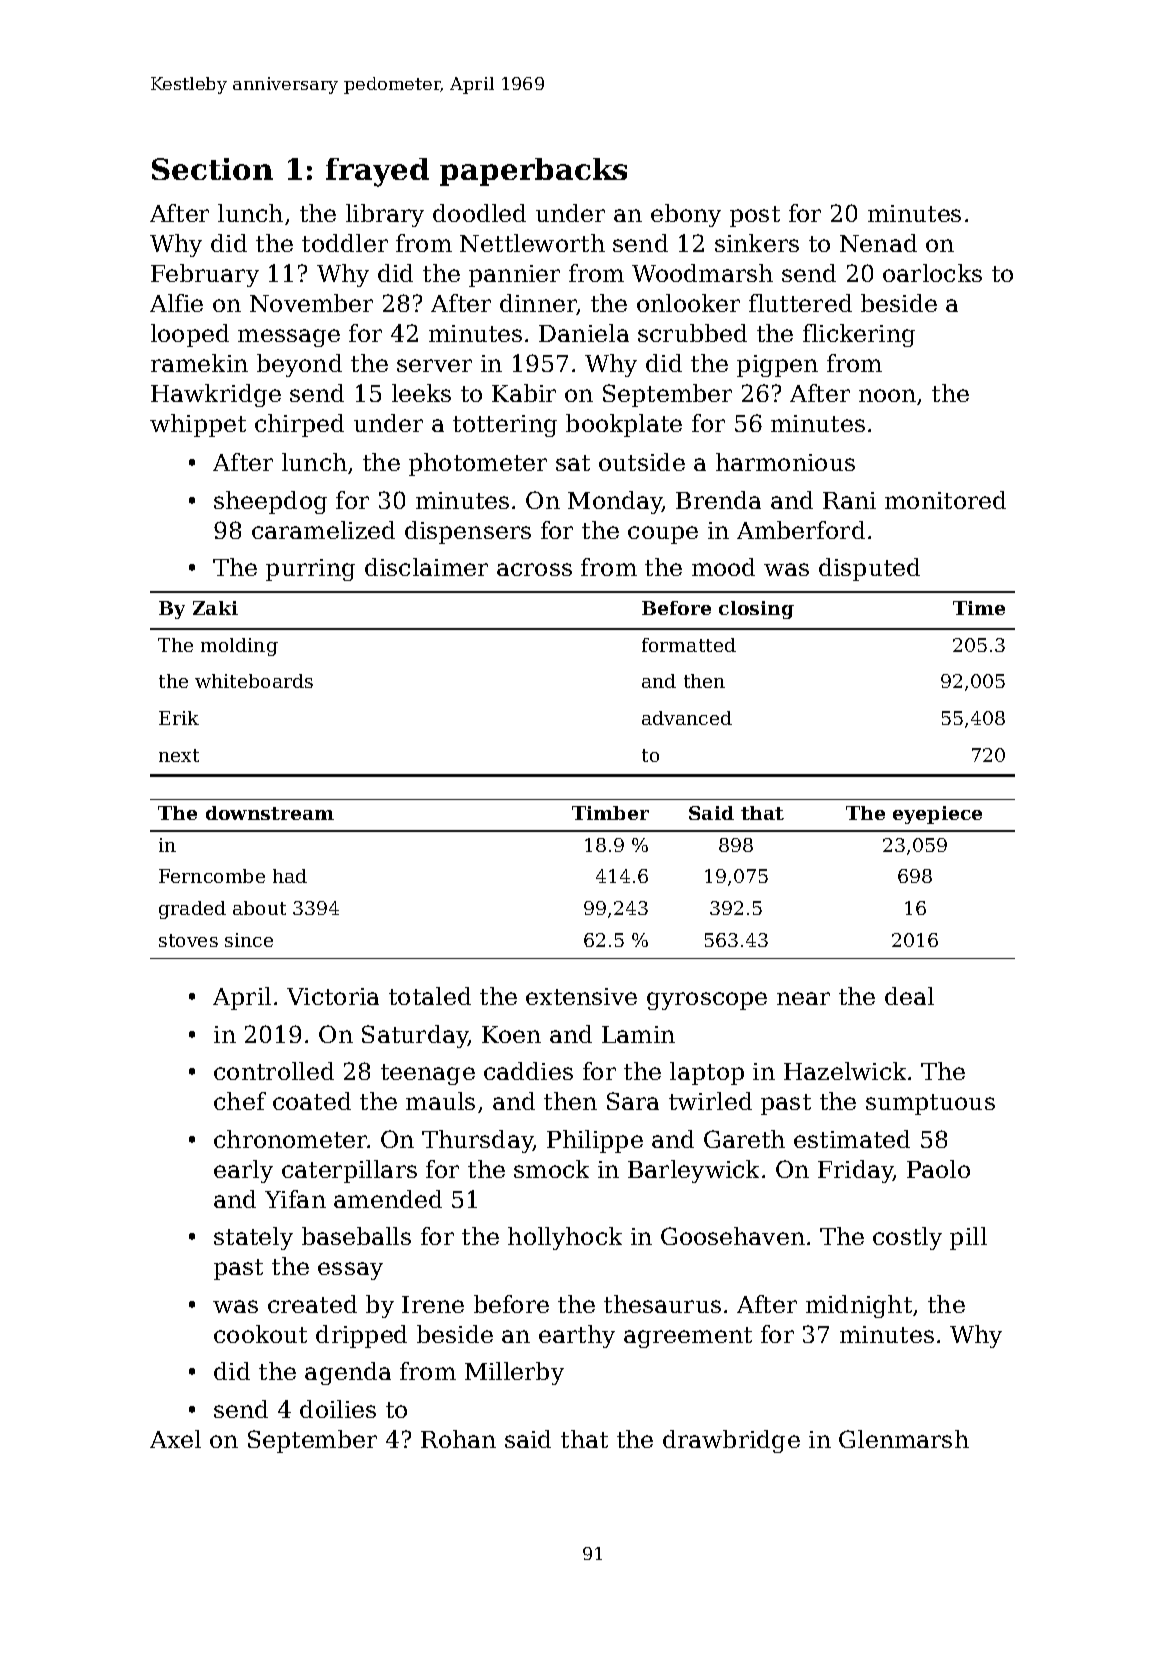 This image has height=1654, width=1165. I want to click on beyond, so click(299, 365).
